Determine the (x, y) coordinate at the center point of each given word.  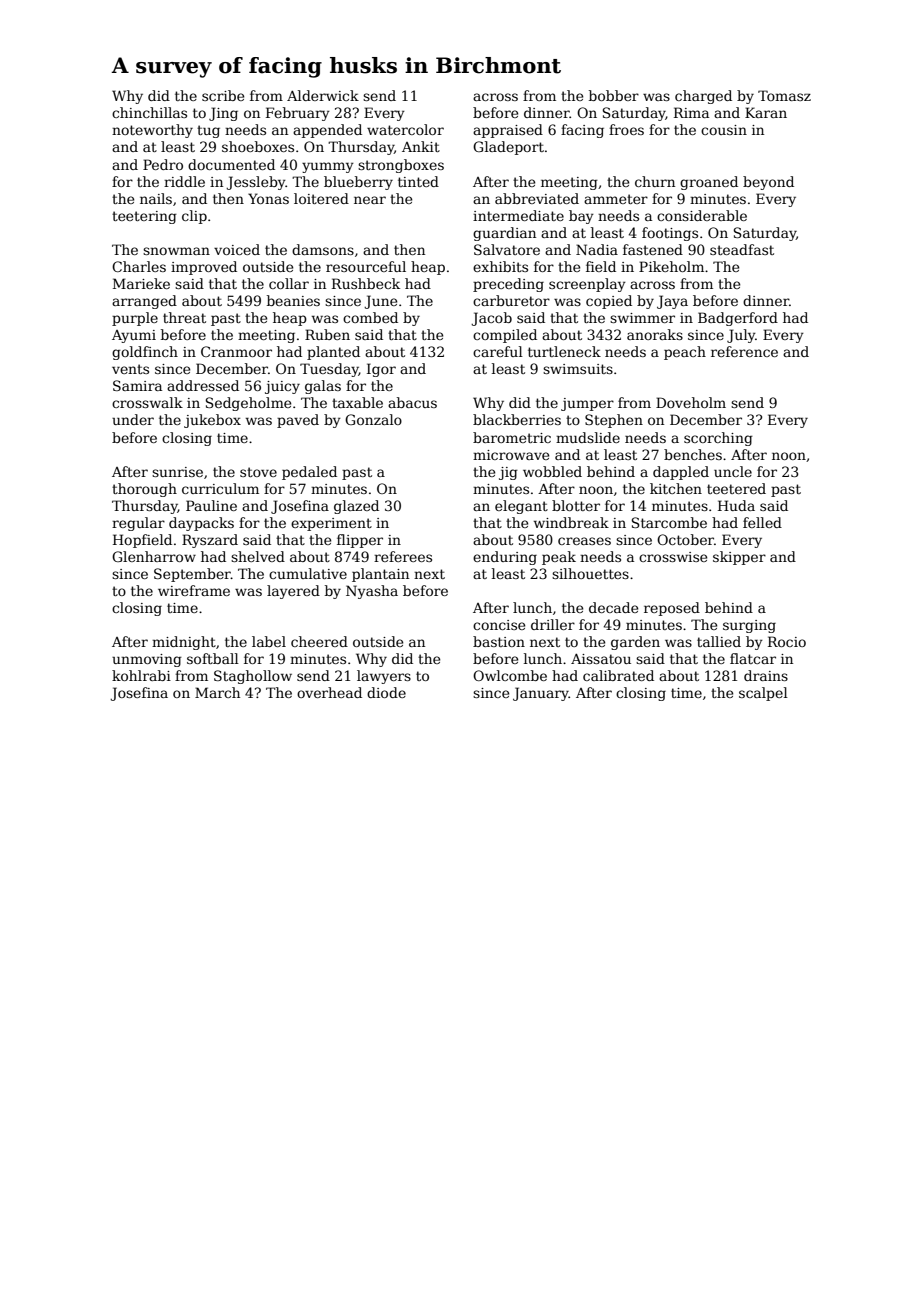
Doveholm (691, 402)
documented (231, 164)
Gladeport (508, 148)
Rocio (787, 641)
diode (386, 692)
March (217, 692)
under (133, 419)
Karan (766, 112)
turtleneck (564, 351)
